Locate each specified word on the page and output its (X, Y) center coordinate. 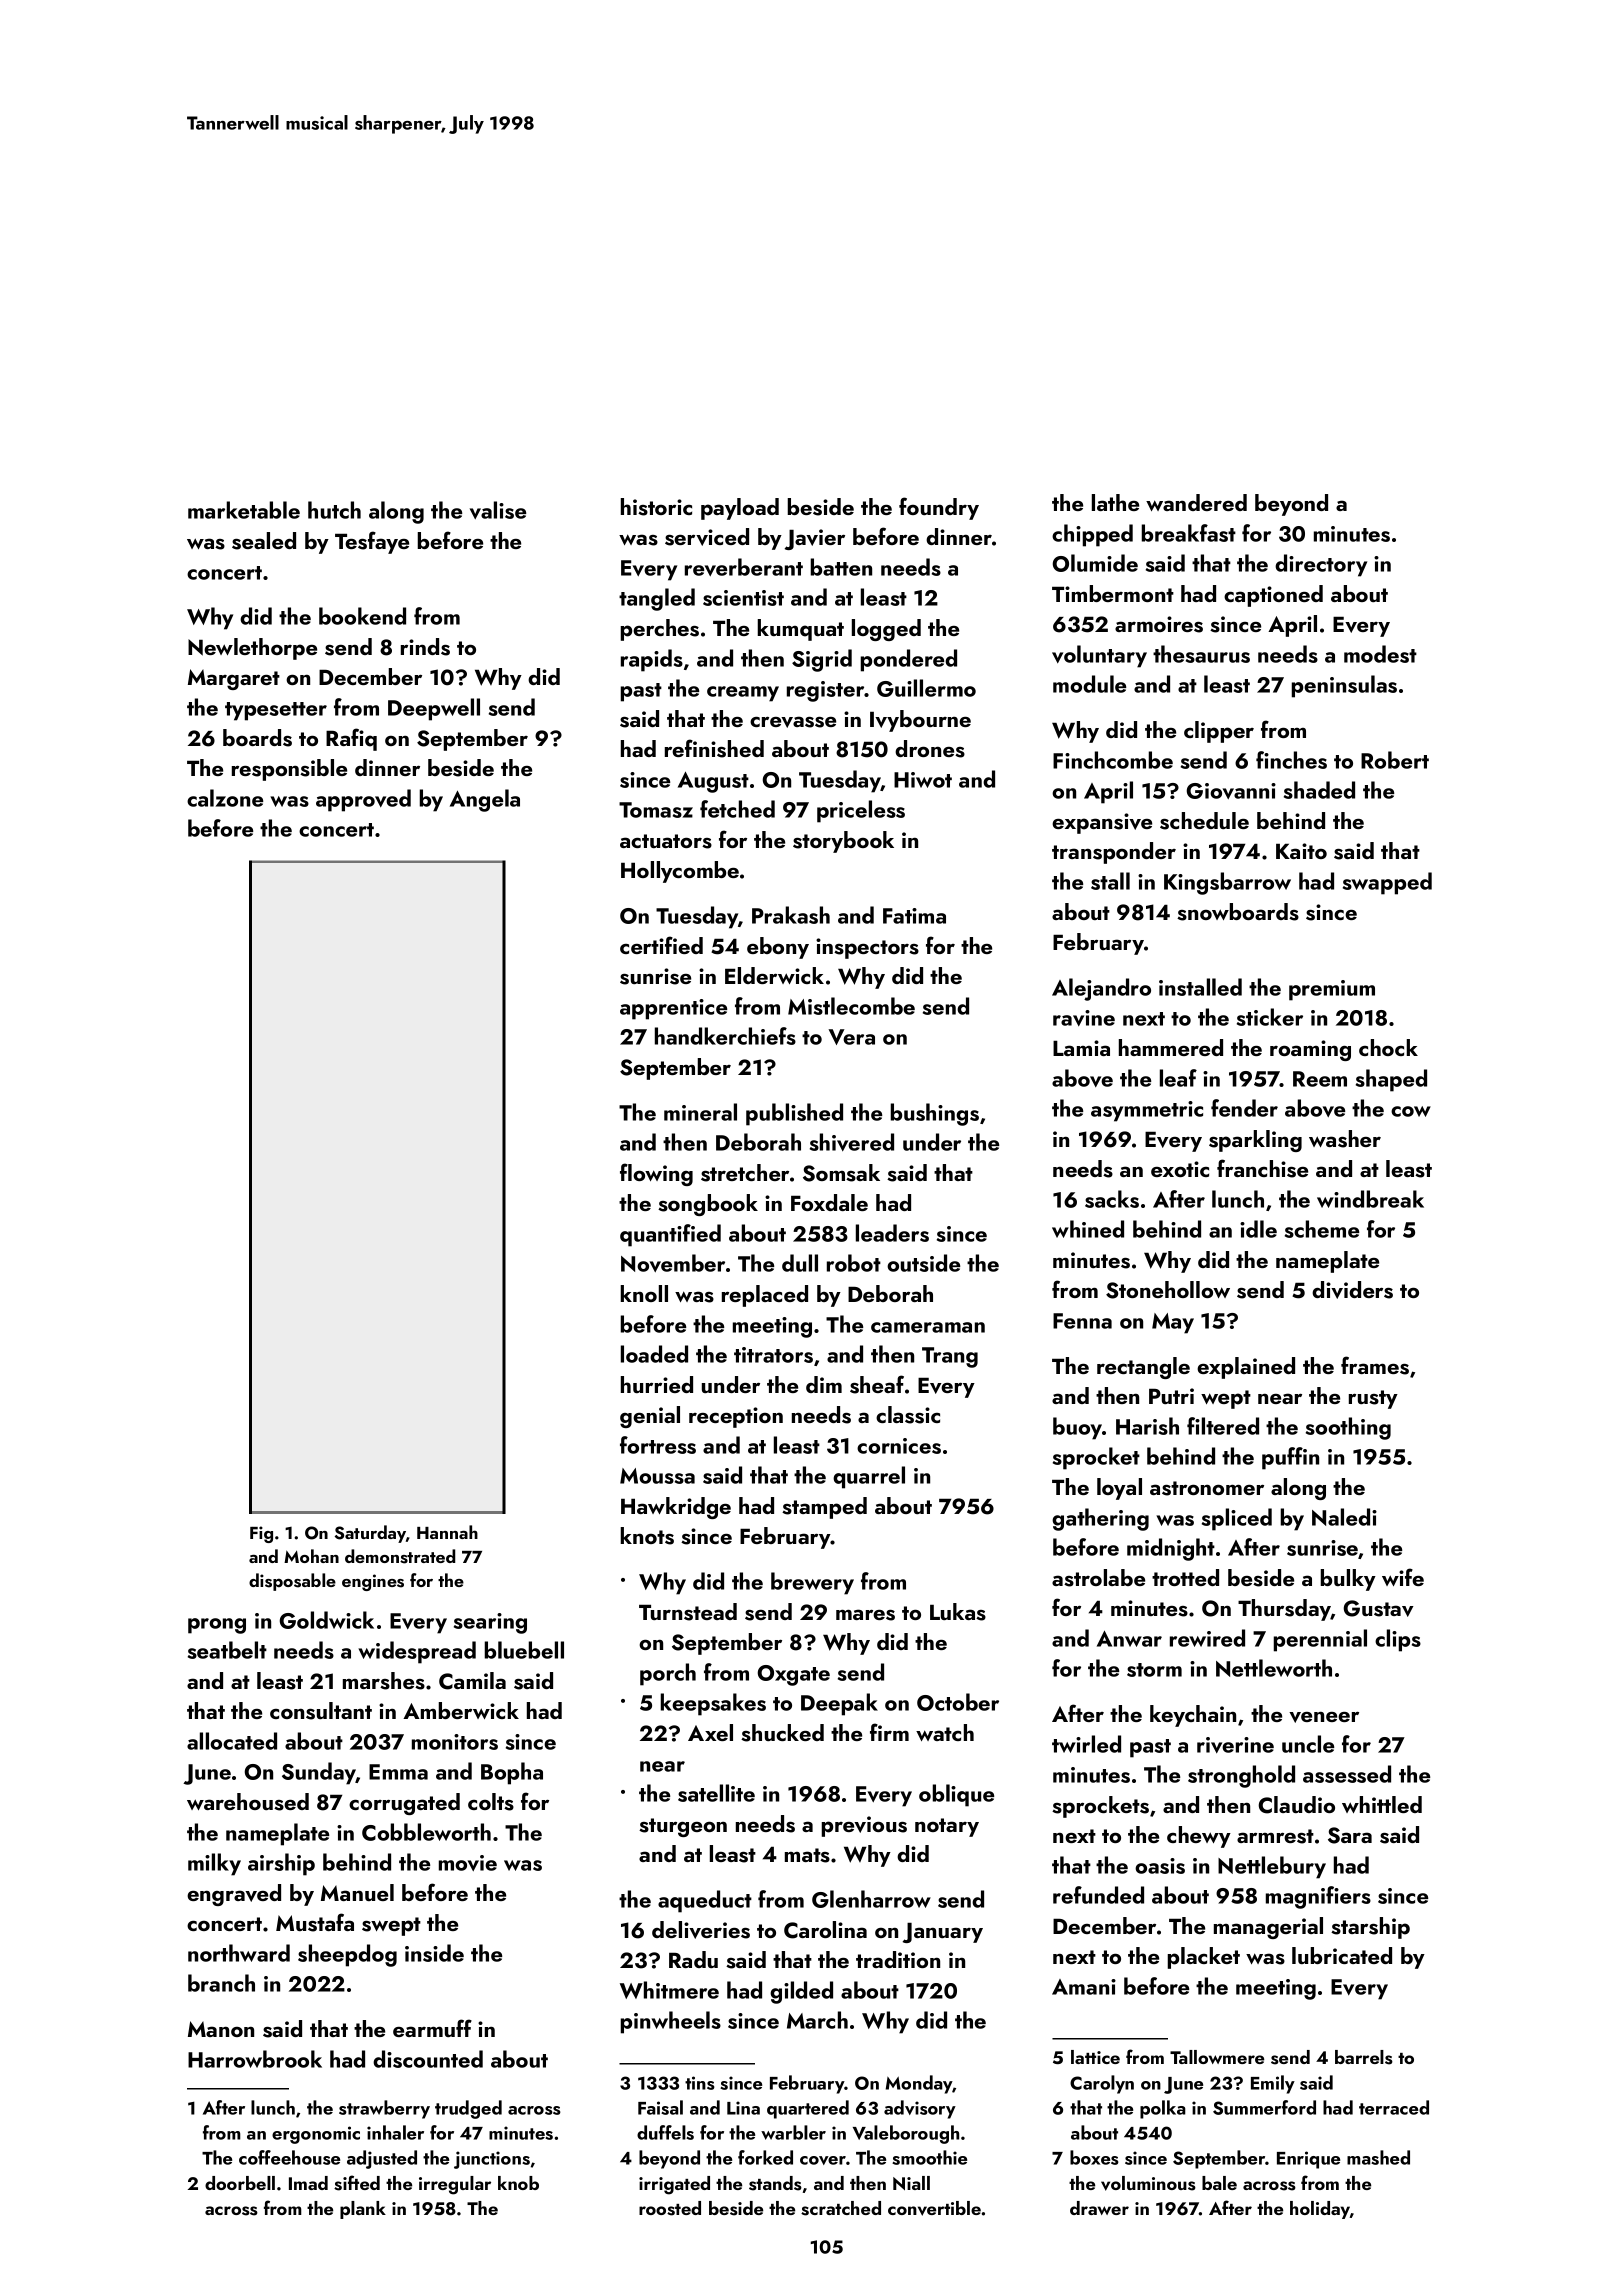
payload (740, 509)
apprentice (673, 1009)
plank (363, 2210)
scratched (841, 2208)
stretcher (745, 1173)
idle (1258, 1229)
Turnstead (688, 1612)
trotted (1185, 1577)
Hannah (447, 1532)
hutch (334, 510)
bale (1219, 2183)
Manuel (357, 1892)
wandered (1196, 502)
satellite (716, 1793)
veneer (1324, 1717)
